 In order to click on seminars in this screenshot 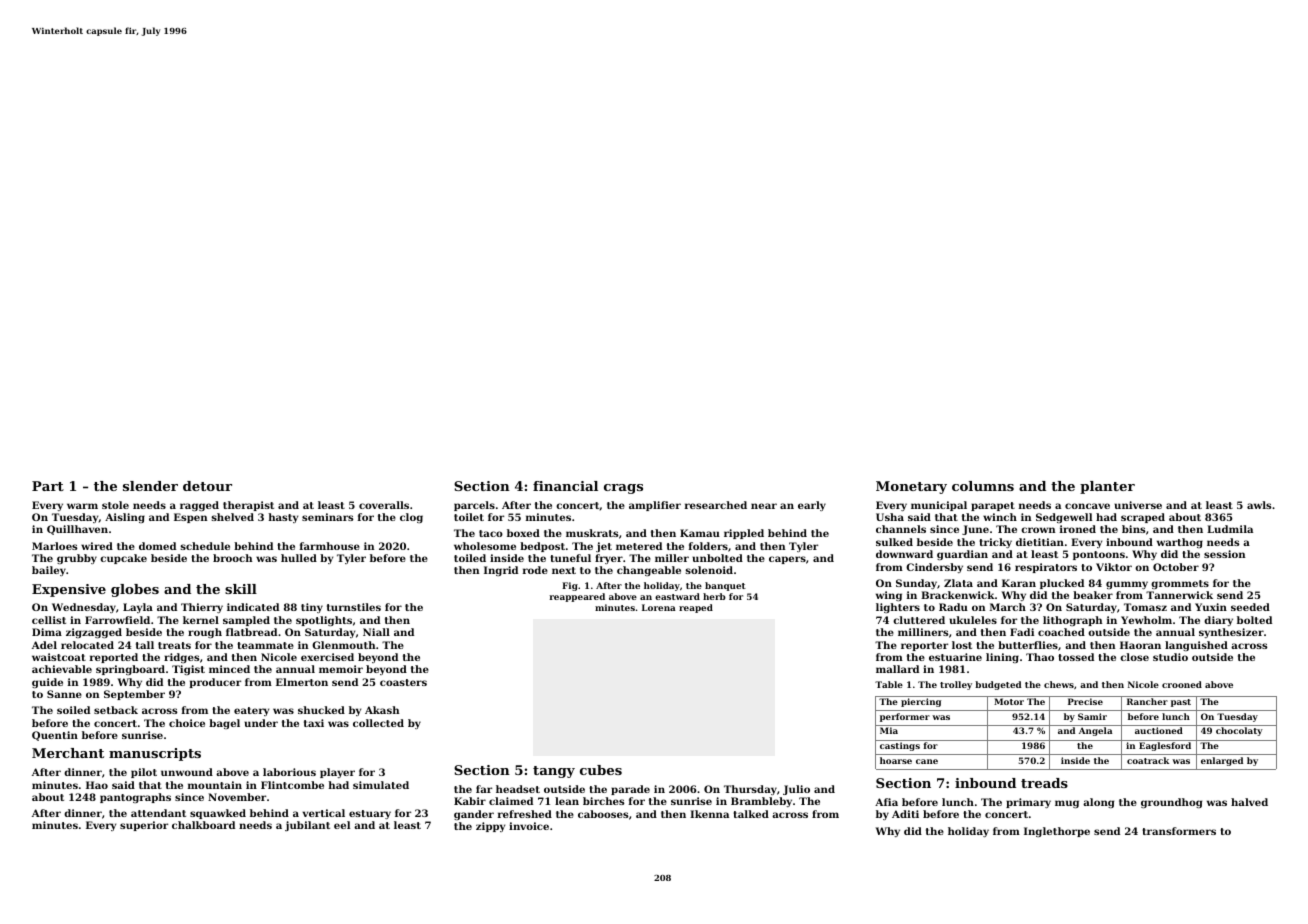, I will do `click(327, 517)`.
